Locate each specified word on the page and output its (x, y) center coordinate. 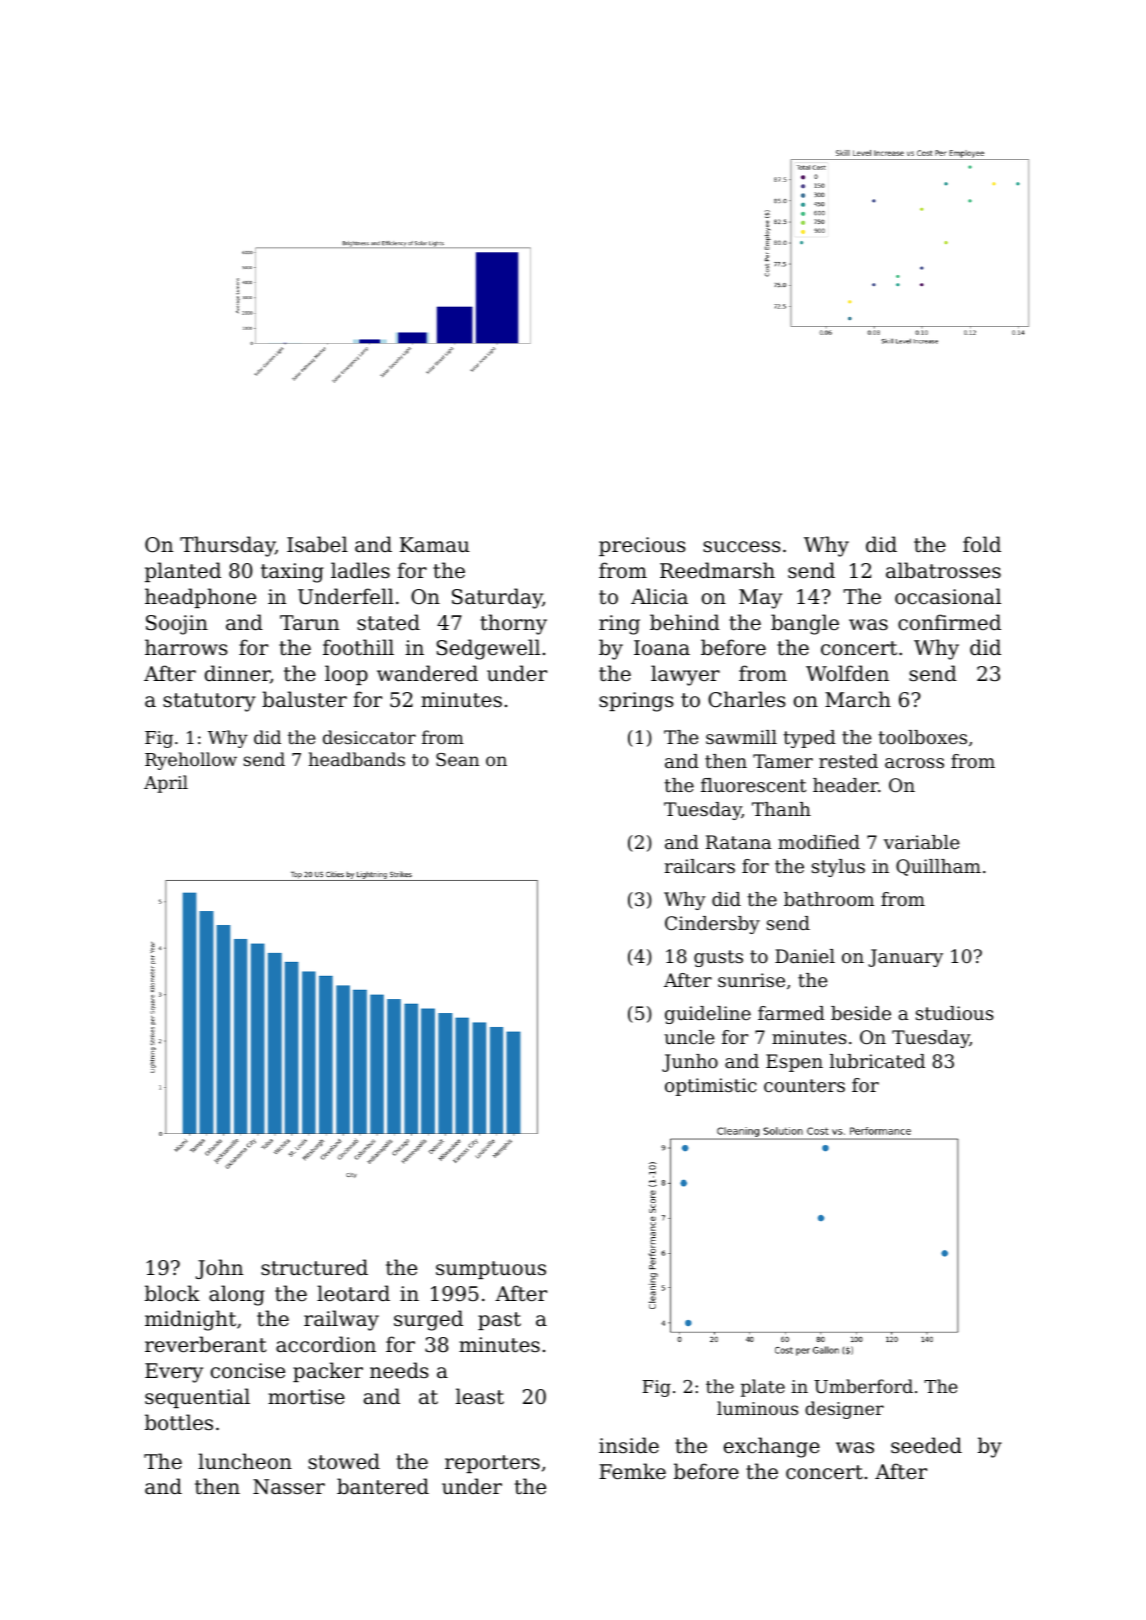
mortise (306, 1397)
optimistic (711, 1087)
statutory (209, 702)
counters (804, 1085)
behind (685, 622)
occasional (948, 596)
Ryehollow (191, 761)
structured (314, 1267)
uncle (689, 1037)
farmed (791, 1013)
